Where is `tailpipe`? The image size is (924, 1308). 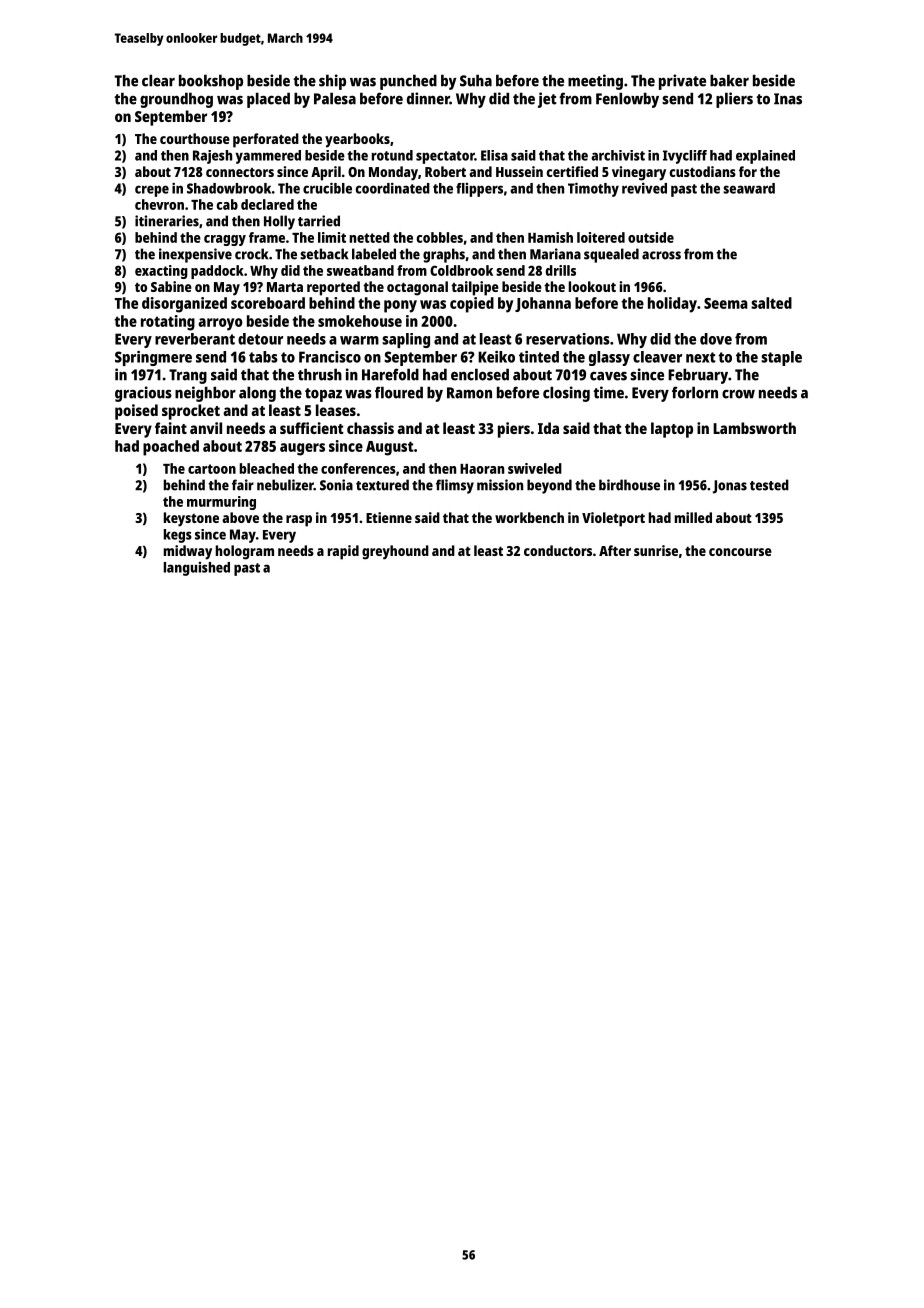
tailpipe is located at coordinates (475, 288).
